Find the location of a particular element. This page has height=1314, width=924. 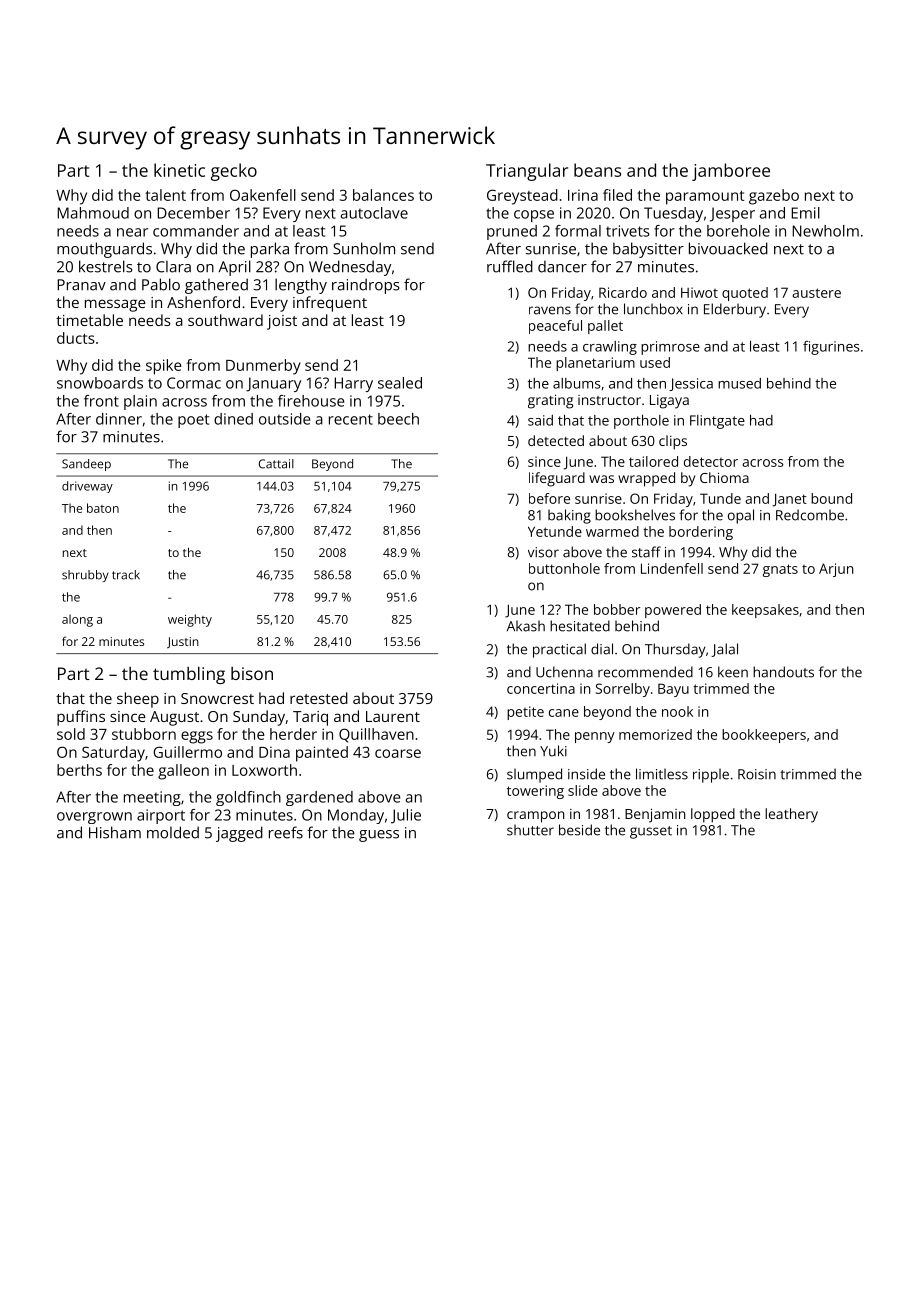

Mahmoud is located at coordinates (93, 213).
